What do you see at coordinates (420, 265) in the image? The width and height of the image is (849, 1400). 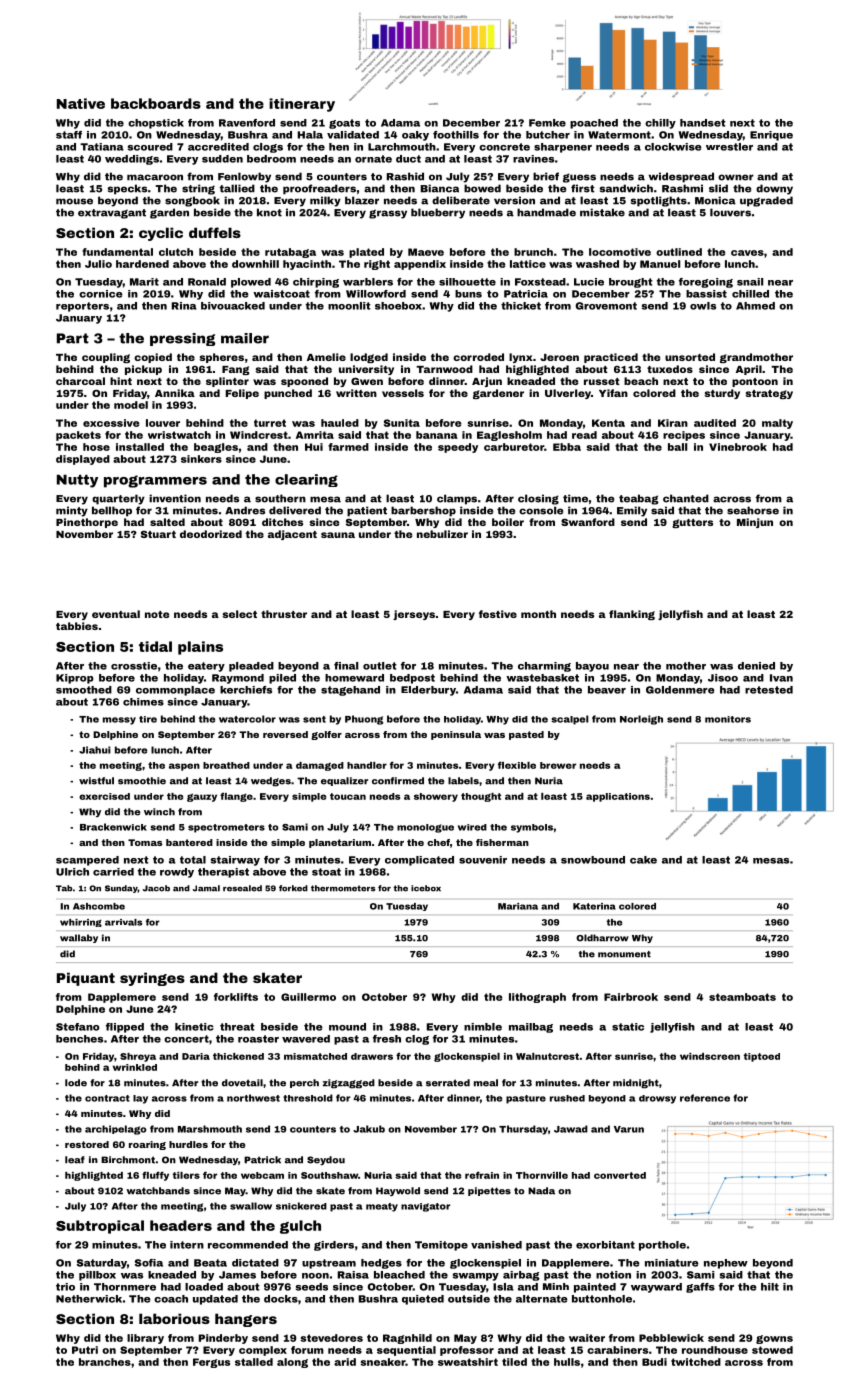 I see `appendix` at bounding box center [420, 265].
